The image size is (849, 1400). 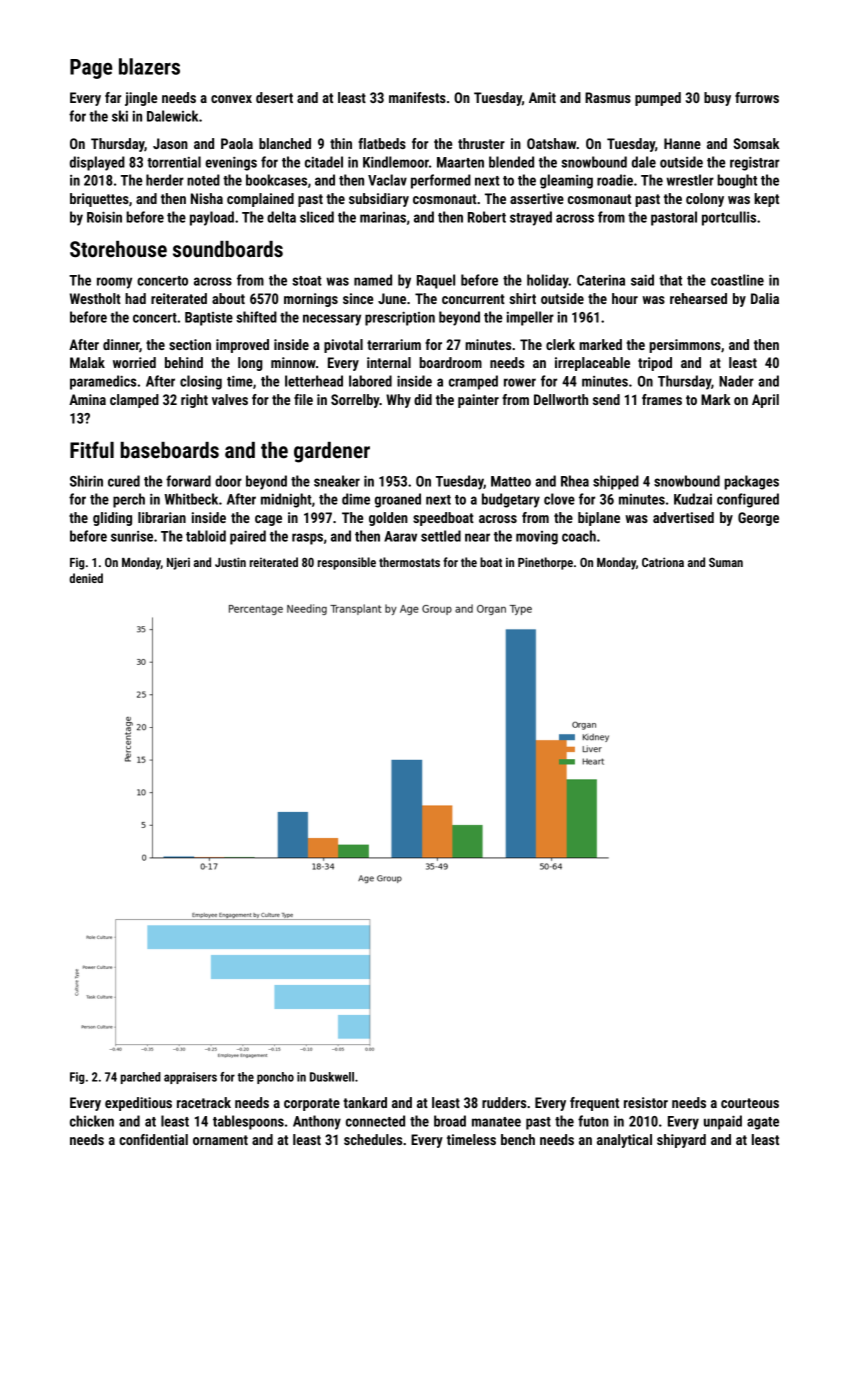 What do you see at coordinates (174, 162) in the page?
I see `torrential` at bounding box center [174, 162].
